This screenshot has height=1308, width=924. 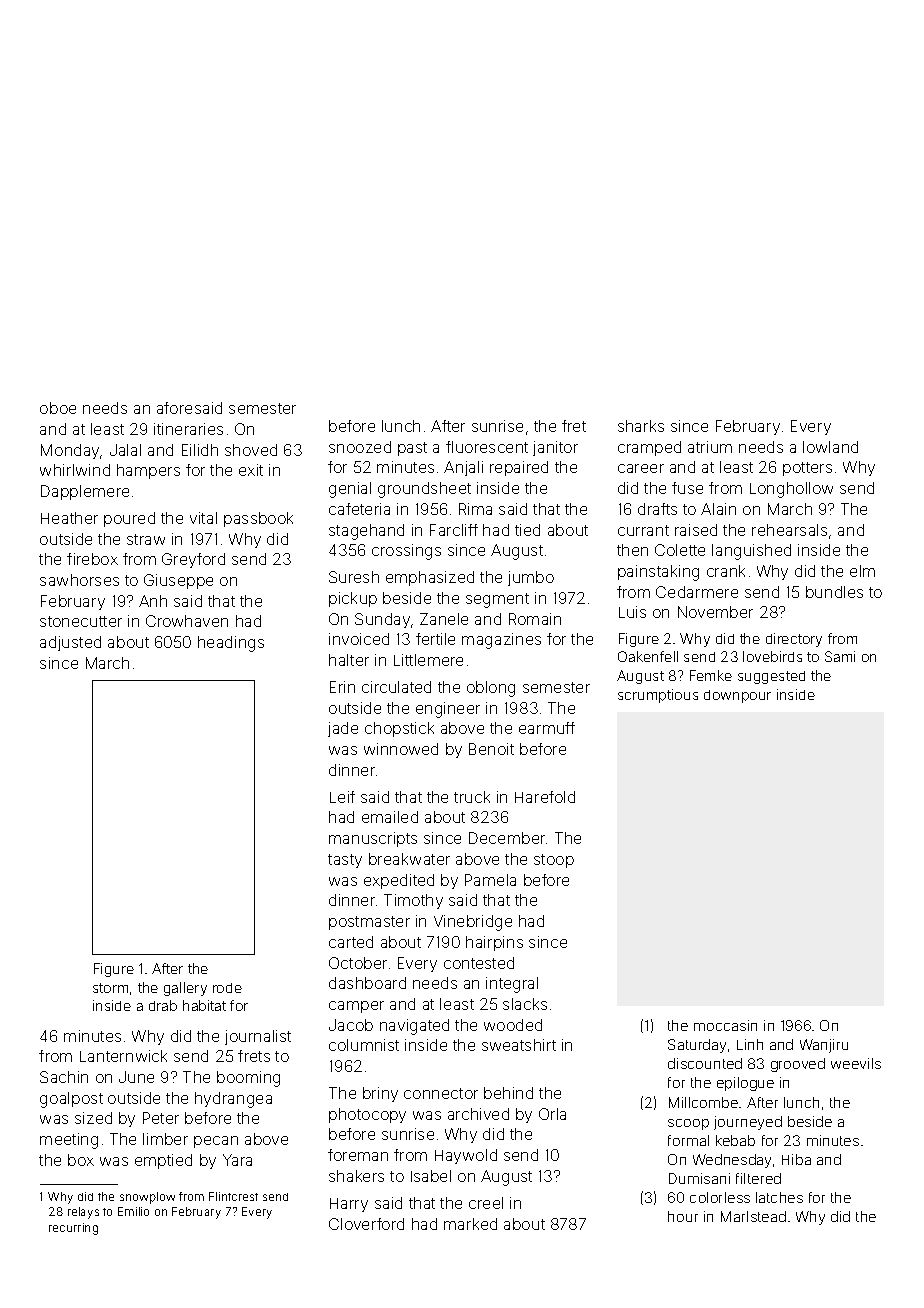 What do you see at coordinates (342, 797) in the screenshot?
I see `Leif` at bounding box center [342, 797].
